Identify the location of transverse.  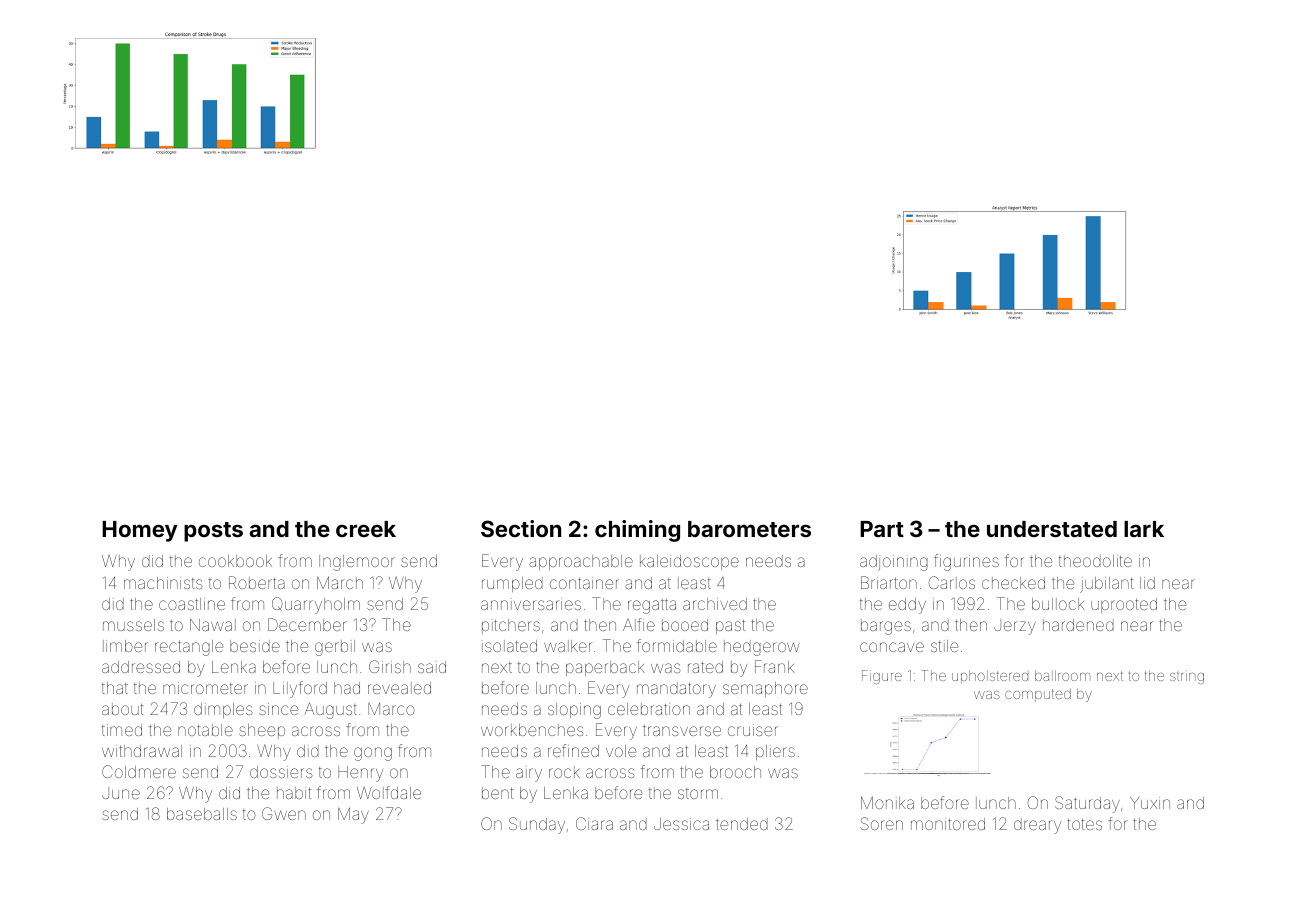
(682, 730).
